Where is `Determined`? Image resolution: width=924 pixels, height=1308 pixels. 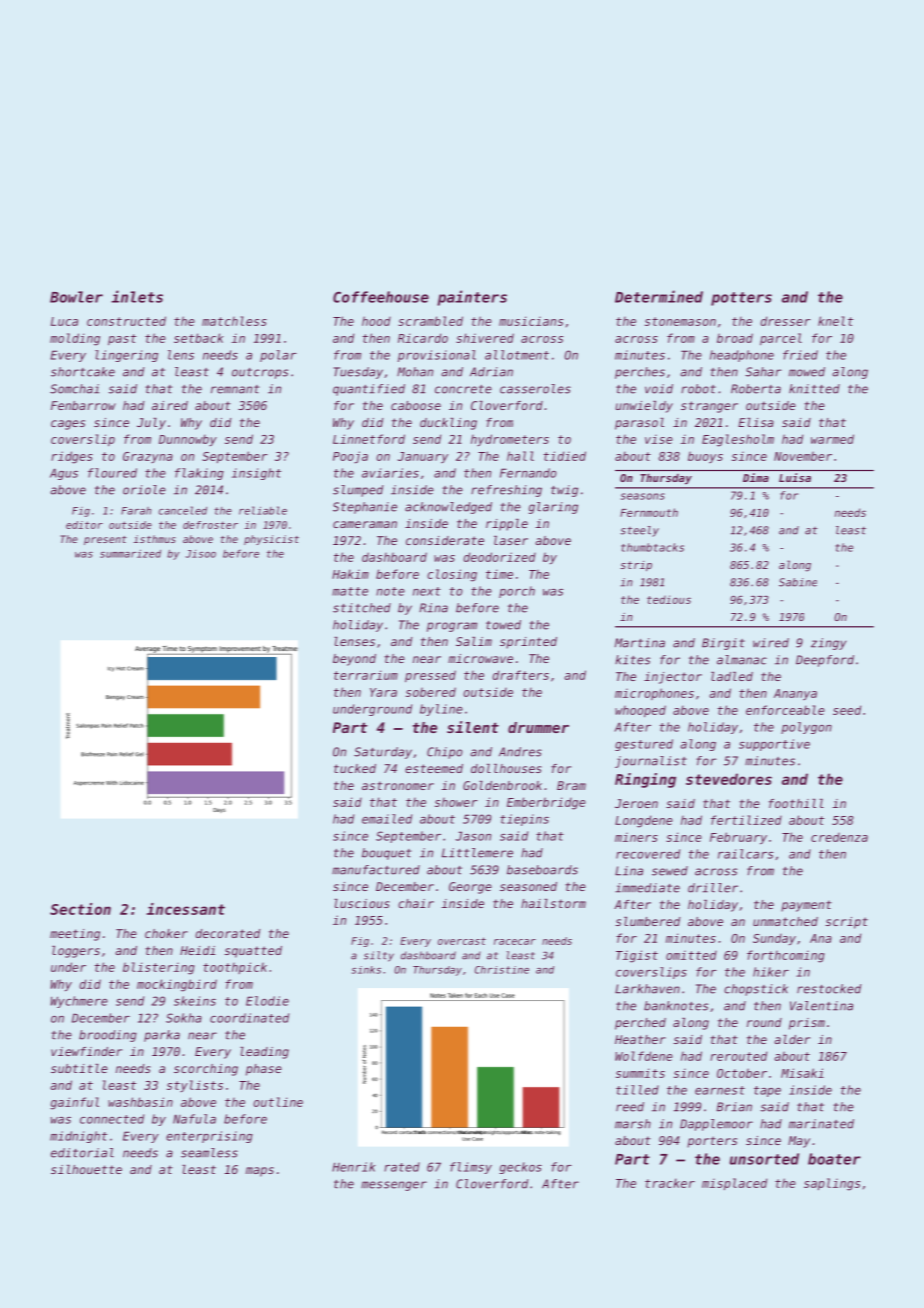
Determined is located at coordinates (659, 296).
